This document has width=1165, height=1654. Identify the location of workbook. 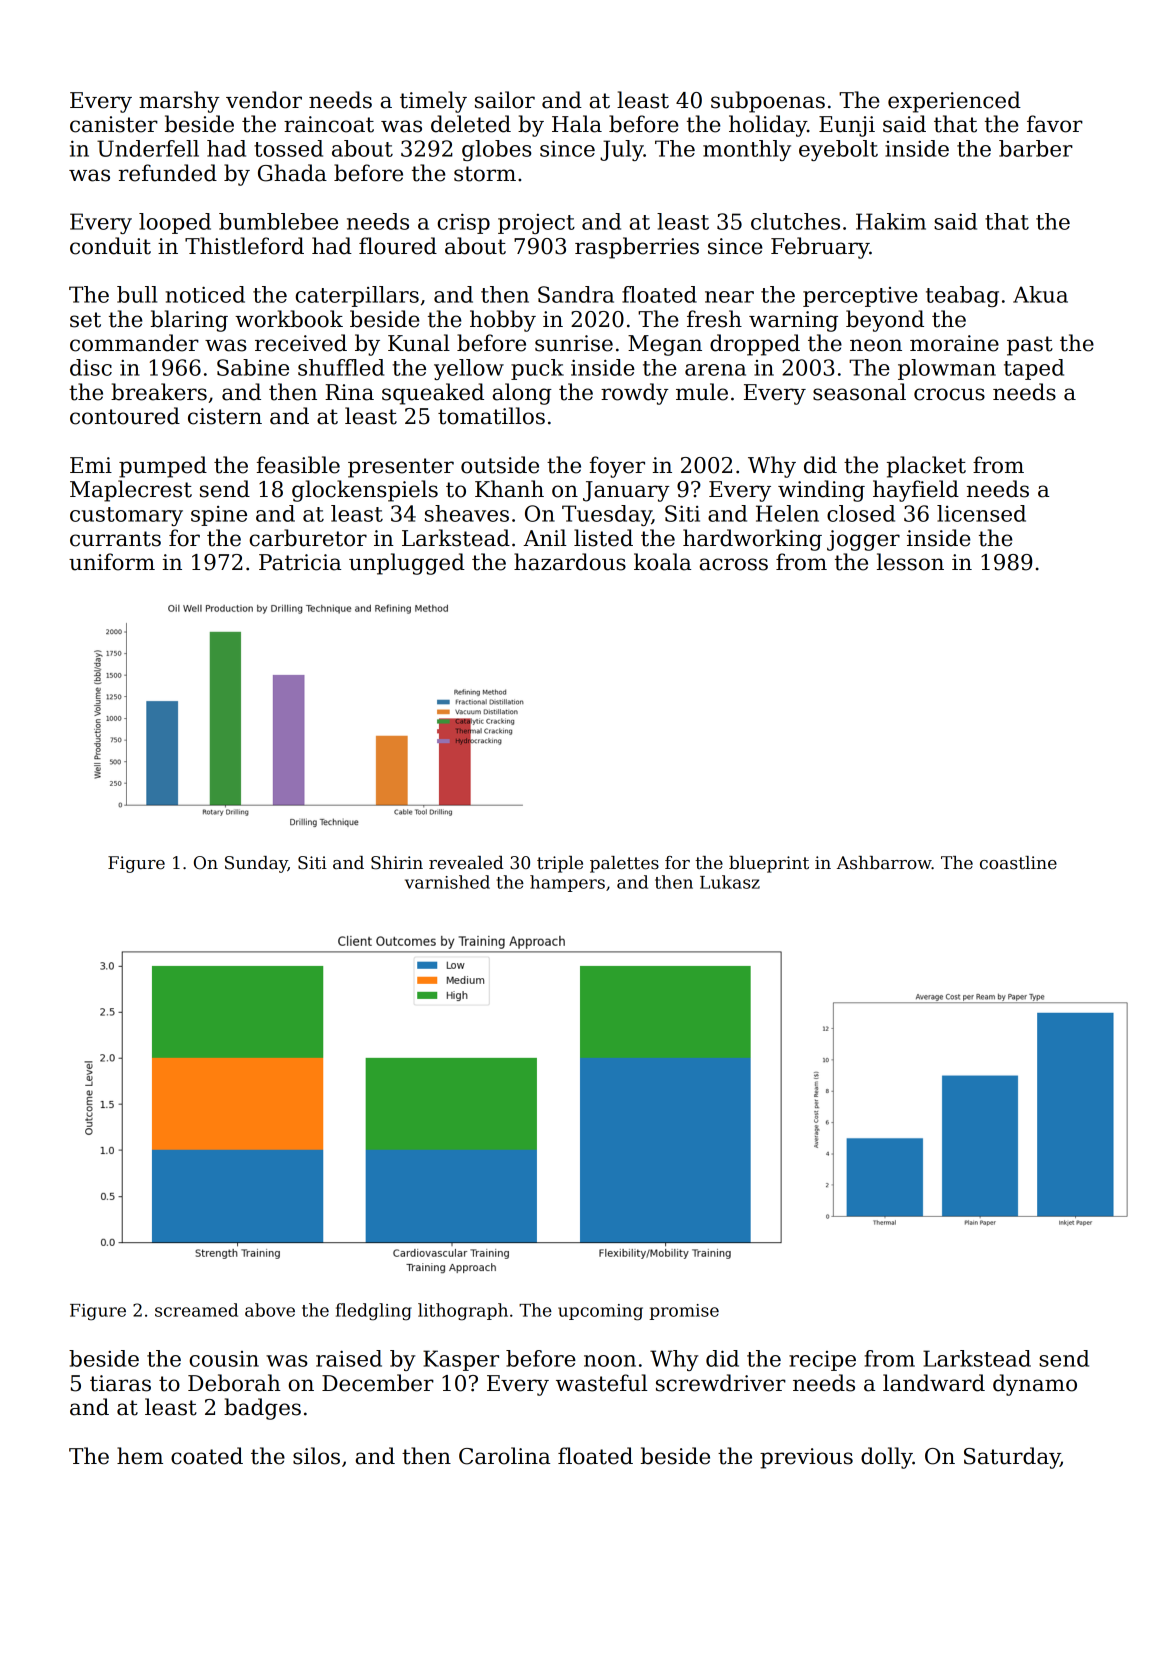
(289, 319).
